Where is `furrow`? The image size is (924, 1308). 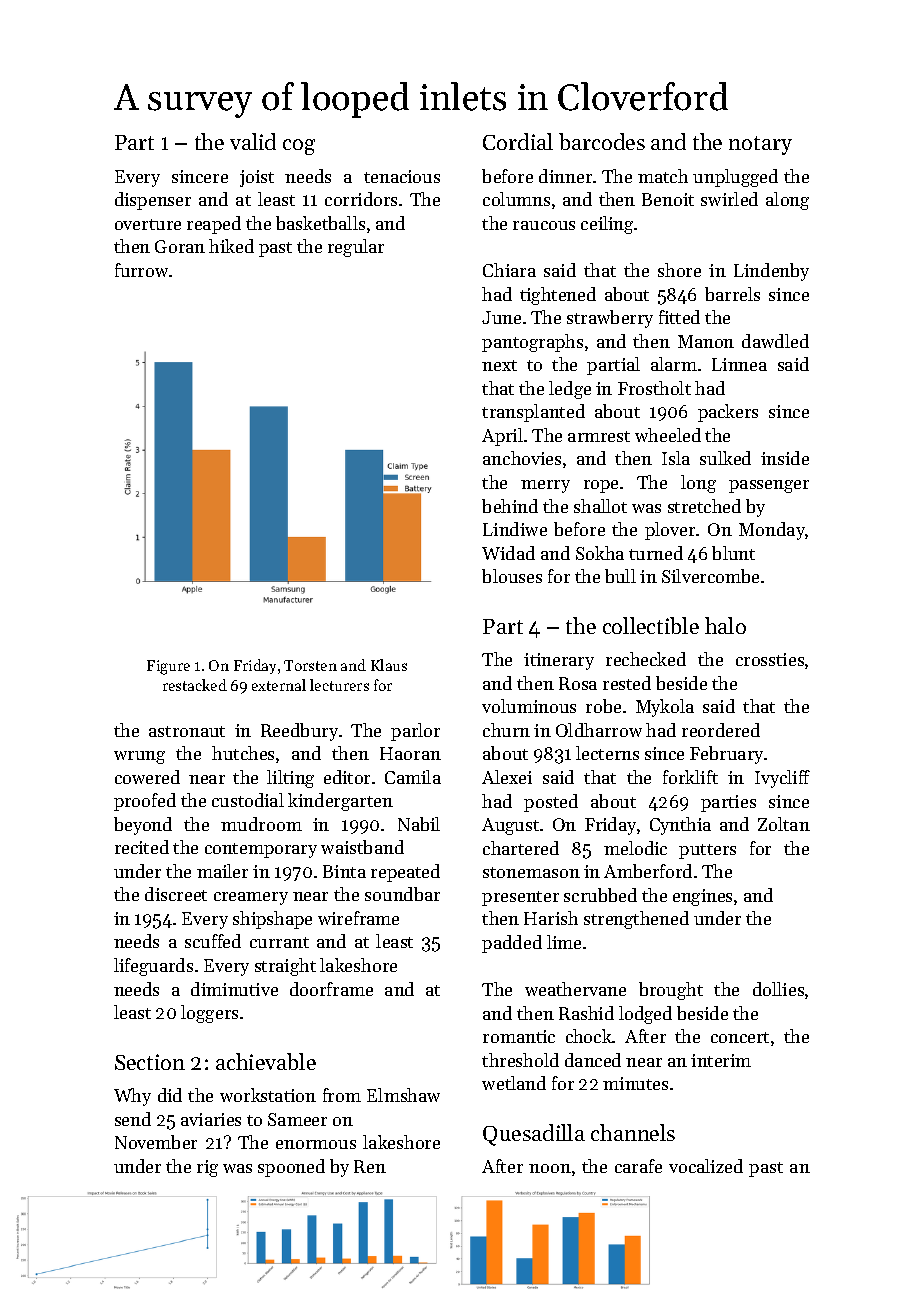
furrow is located at coordinates (141, 270).
